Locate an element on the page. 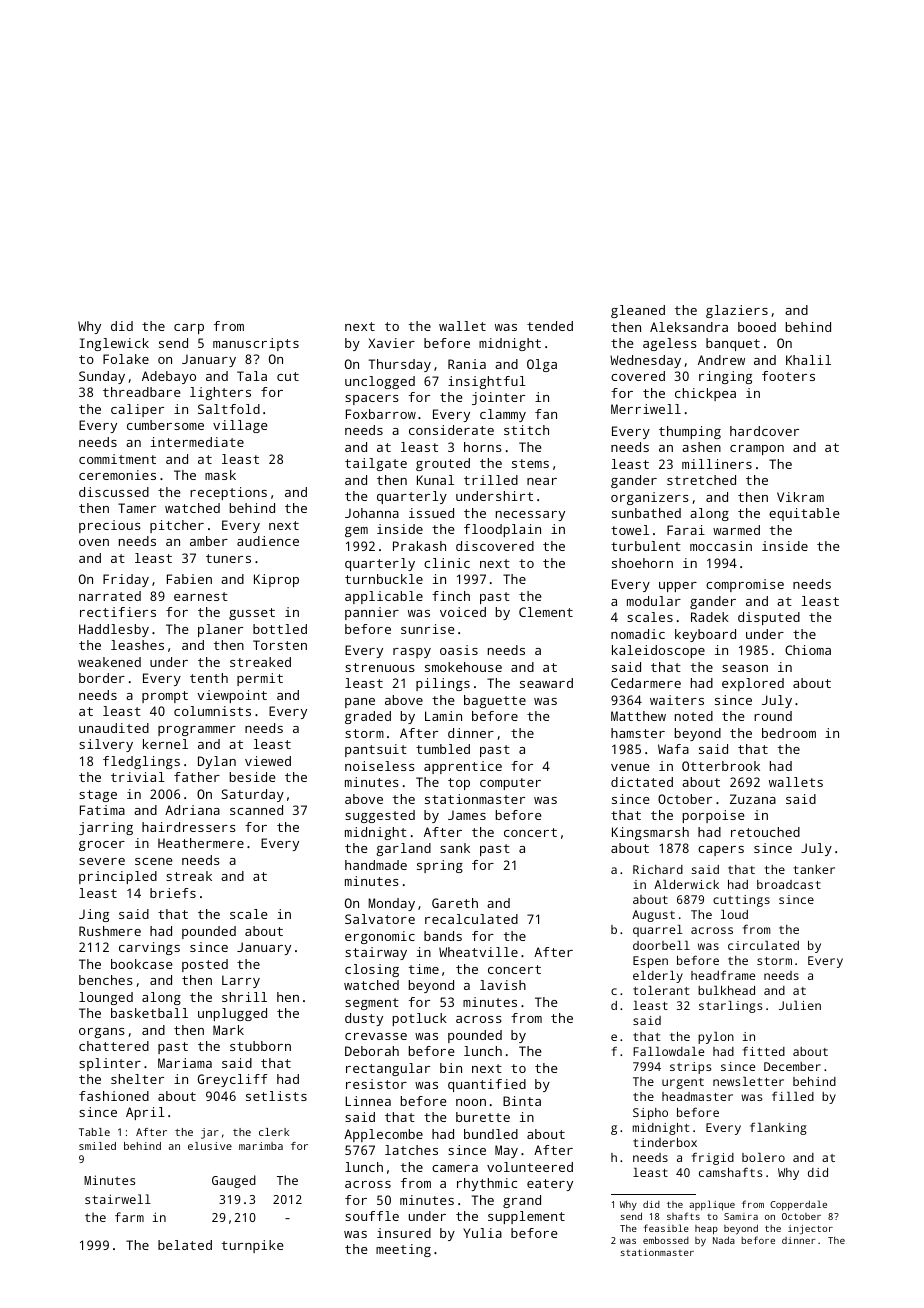 This image has height=1308, width=924. Vikram is located at coordinates (800, 497).
